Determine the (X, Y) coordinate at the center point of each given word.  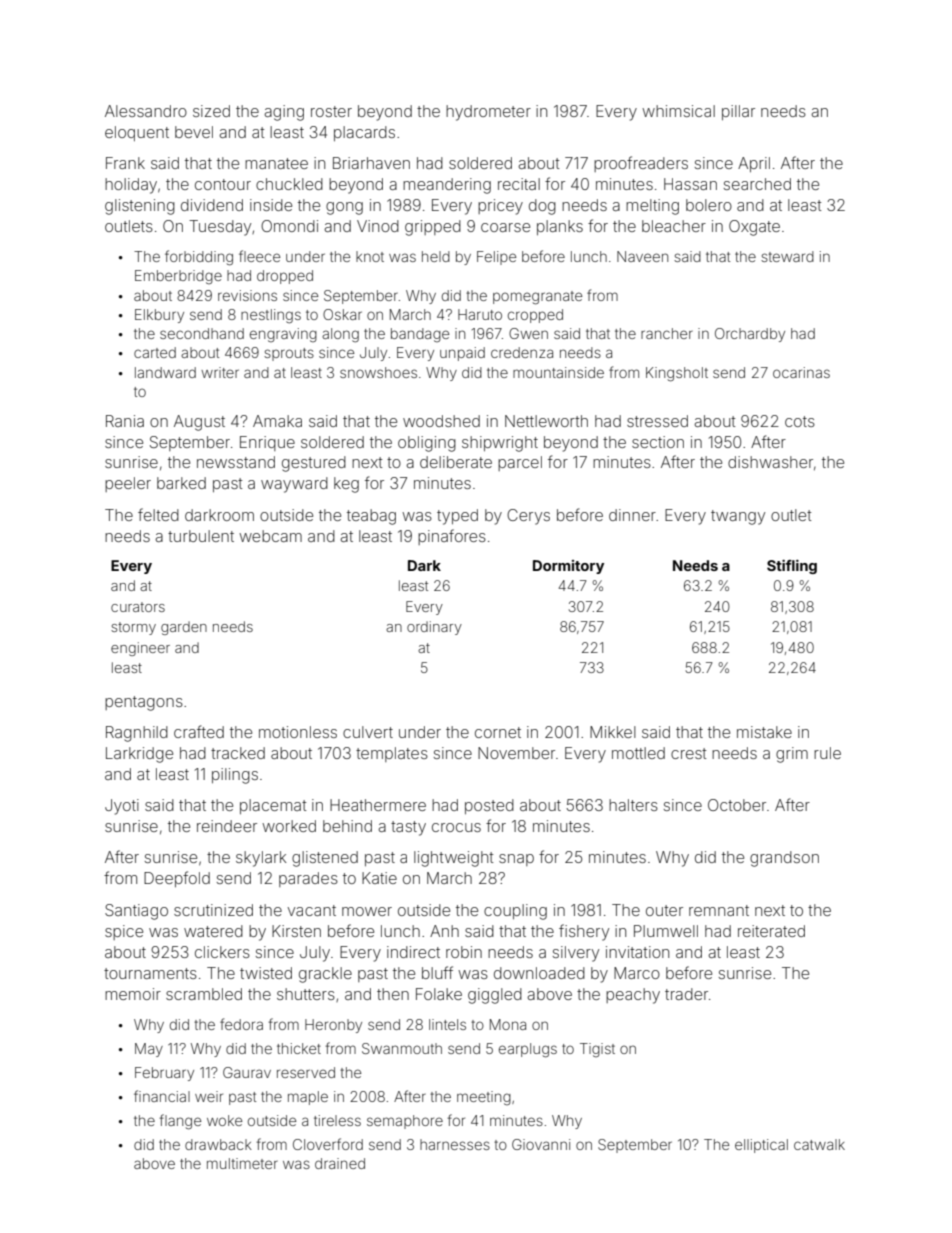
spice (124, 932)
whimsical (678, 111)
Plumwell (666, 931)
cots (800, 421)
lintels (447, 1024)
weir (209, 1096)
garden (184, 628)
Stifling (792, 567)
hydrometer (488, 113)
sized (211, 111)
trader (686, 994)
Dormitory (568, 567)
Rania (125, 421)
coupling (515, 912)
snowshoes (378, 372)
